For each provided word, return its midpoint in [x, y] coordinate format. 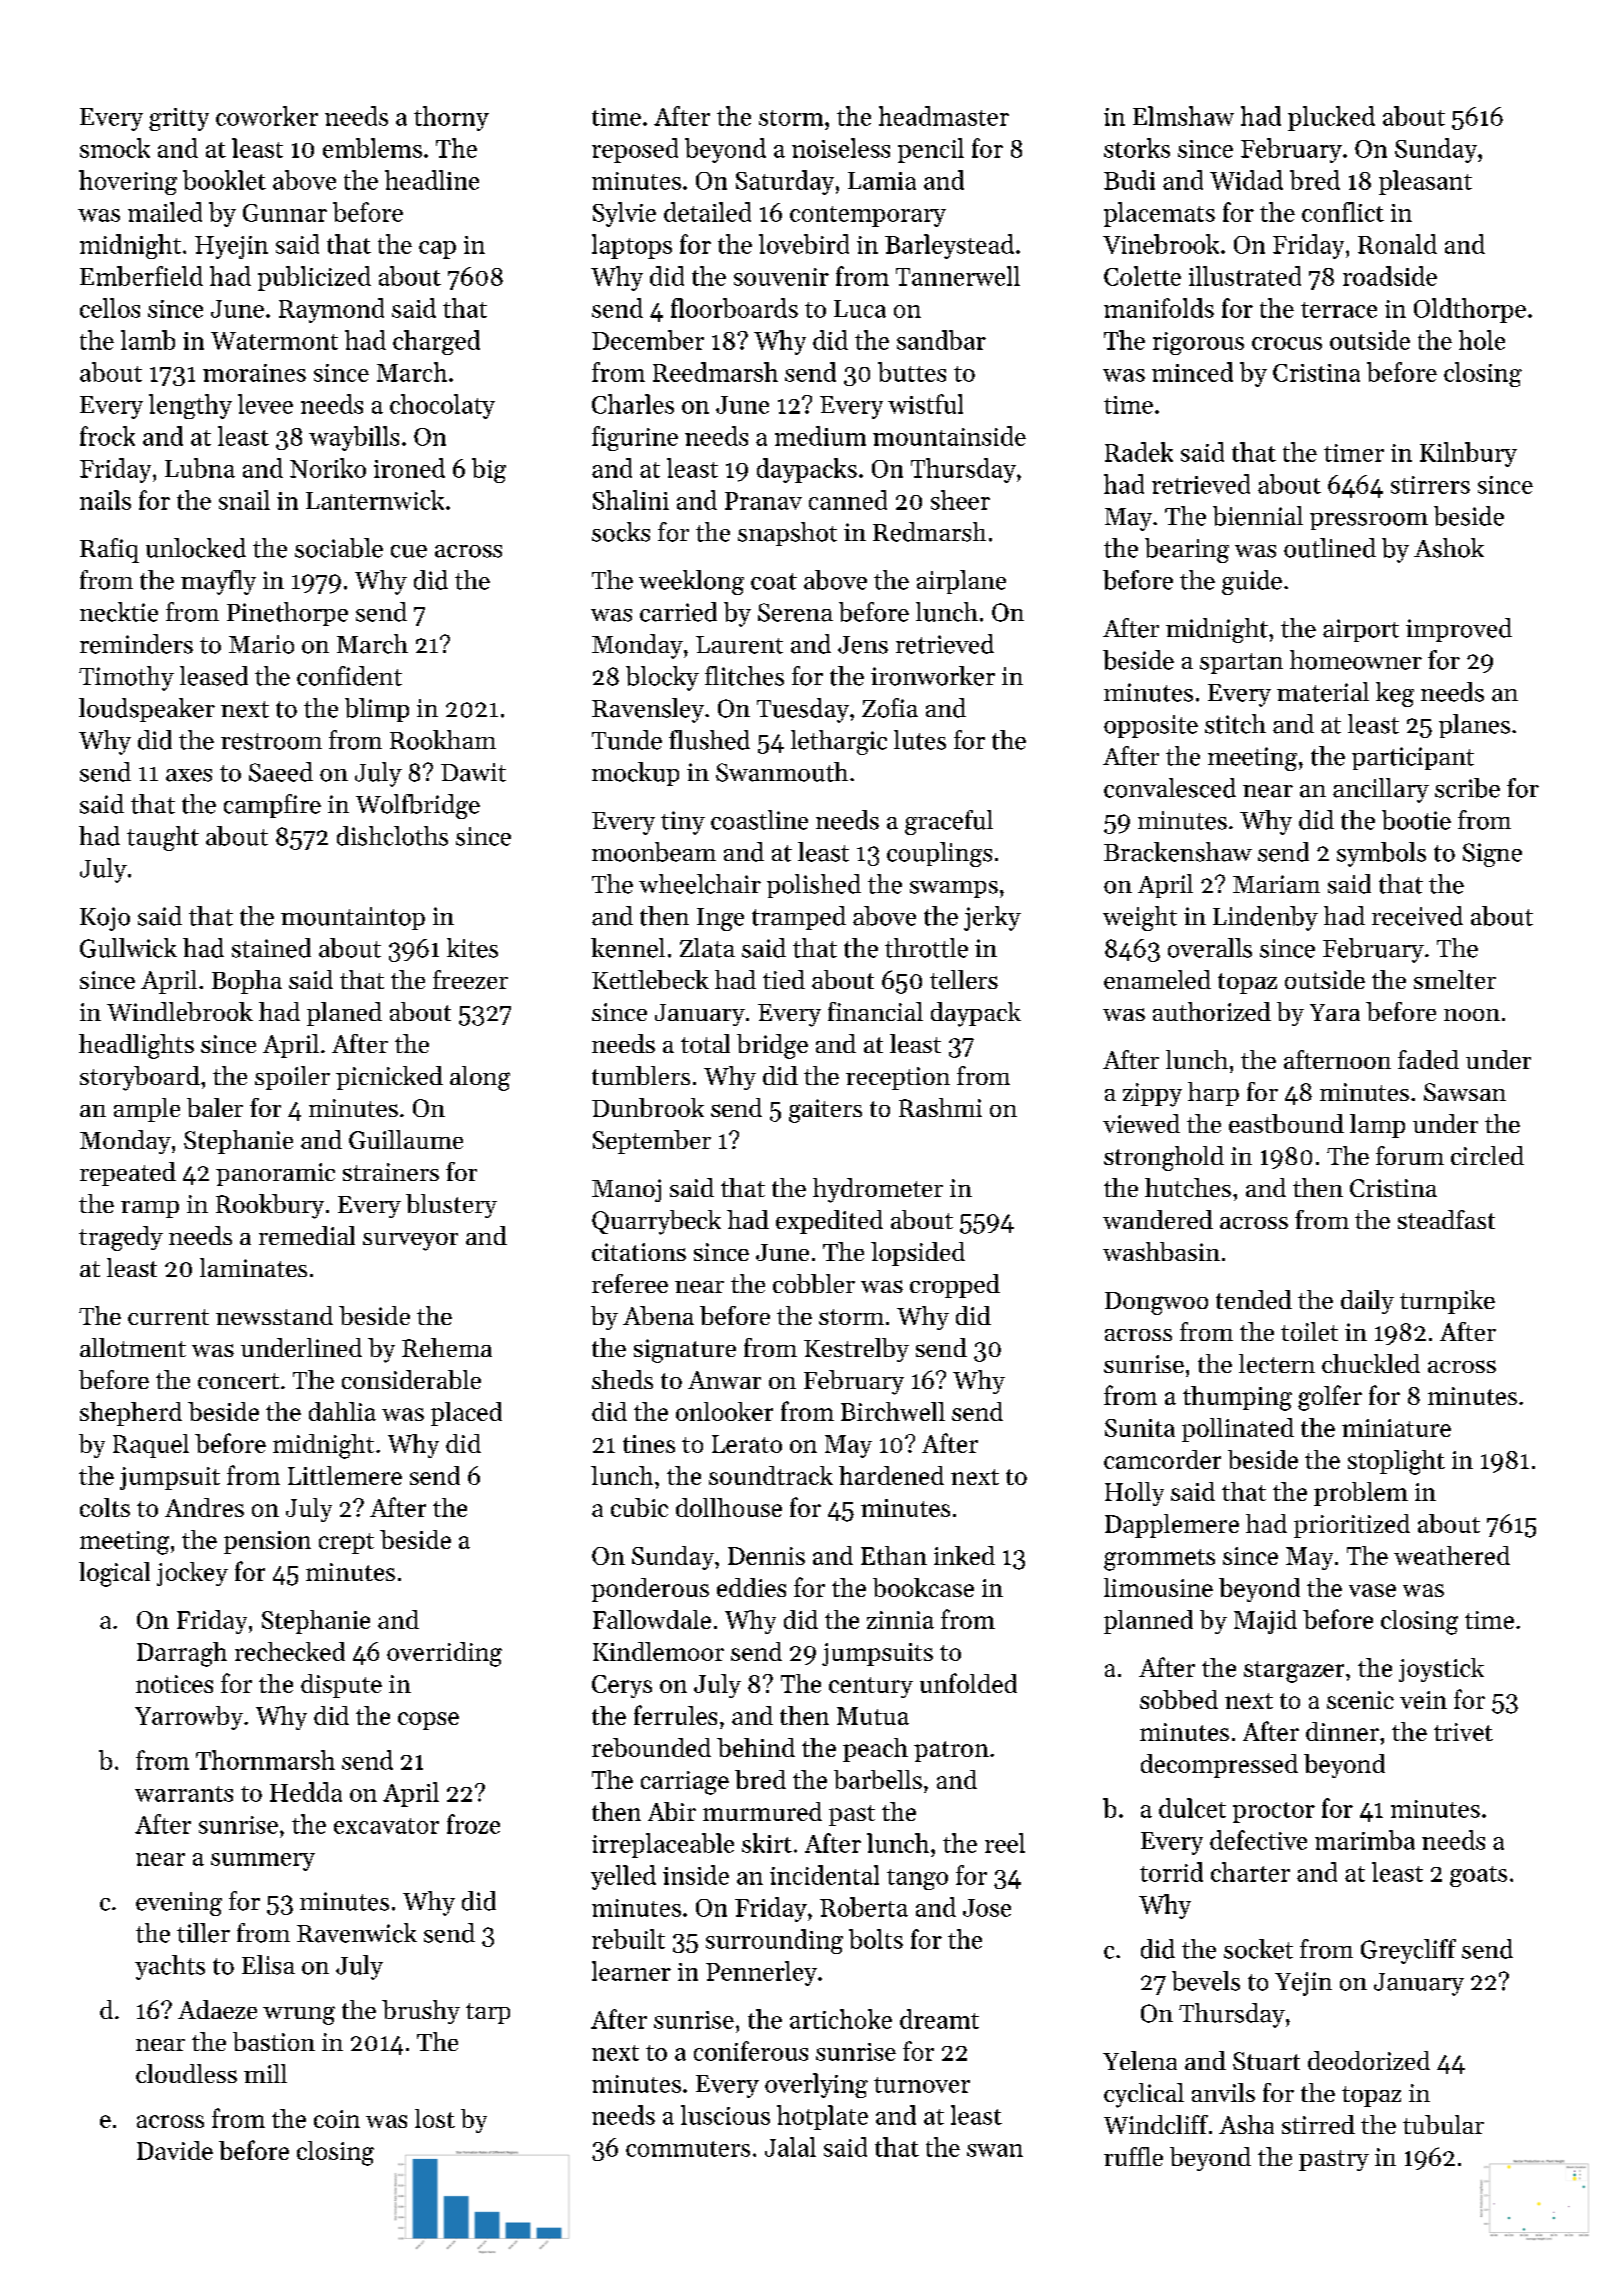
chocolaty [442, 406]
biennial [1258, 516]
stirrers [1430, 485]
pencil [931, 150]
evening [179, 1904]
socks [621, 532]
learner [631, 1971]
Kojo [105, 919]
